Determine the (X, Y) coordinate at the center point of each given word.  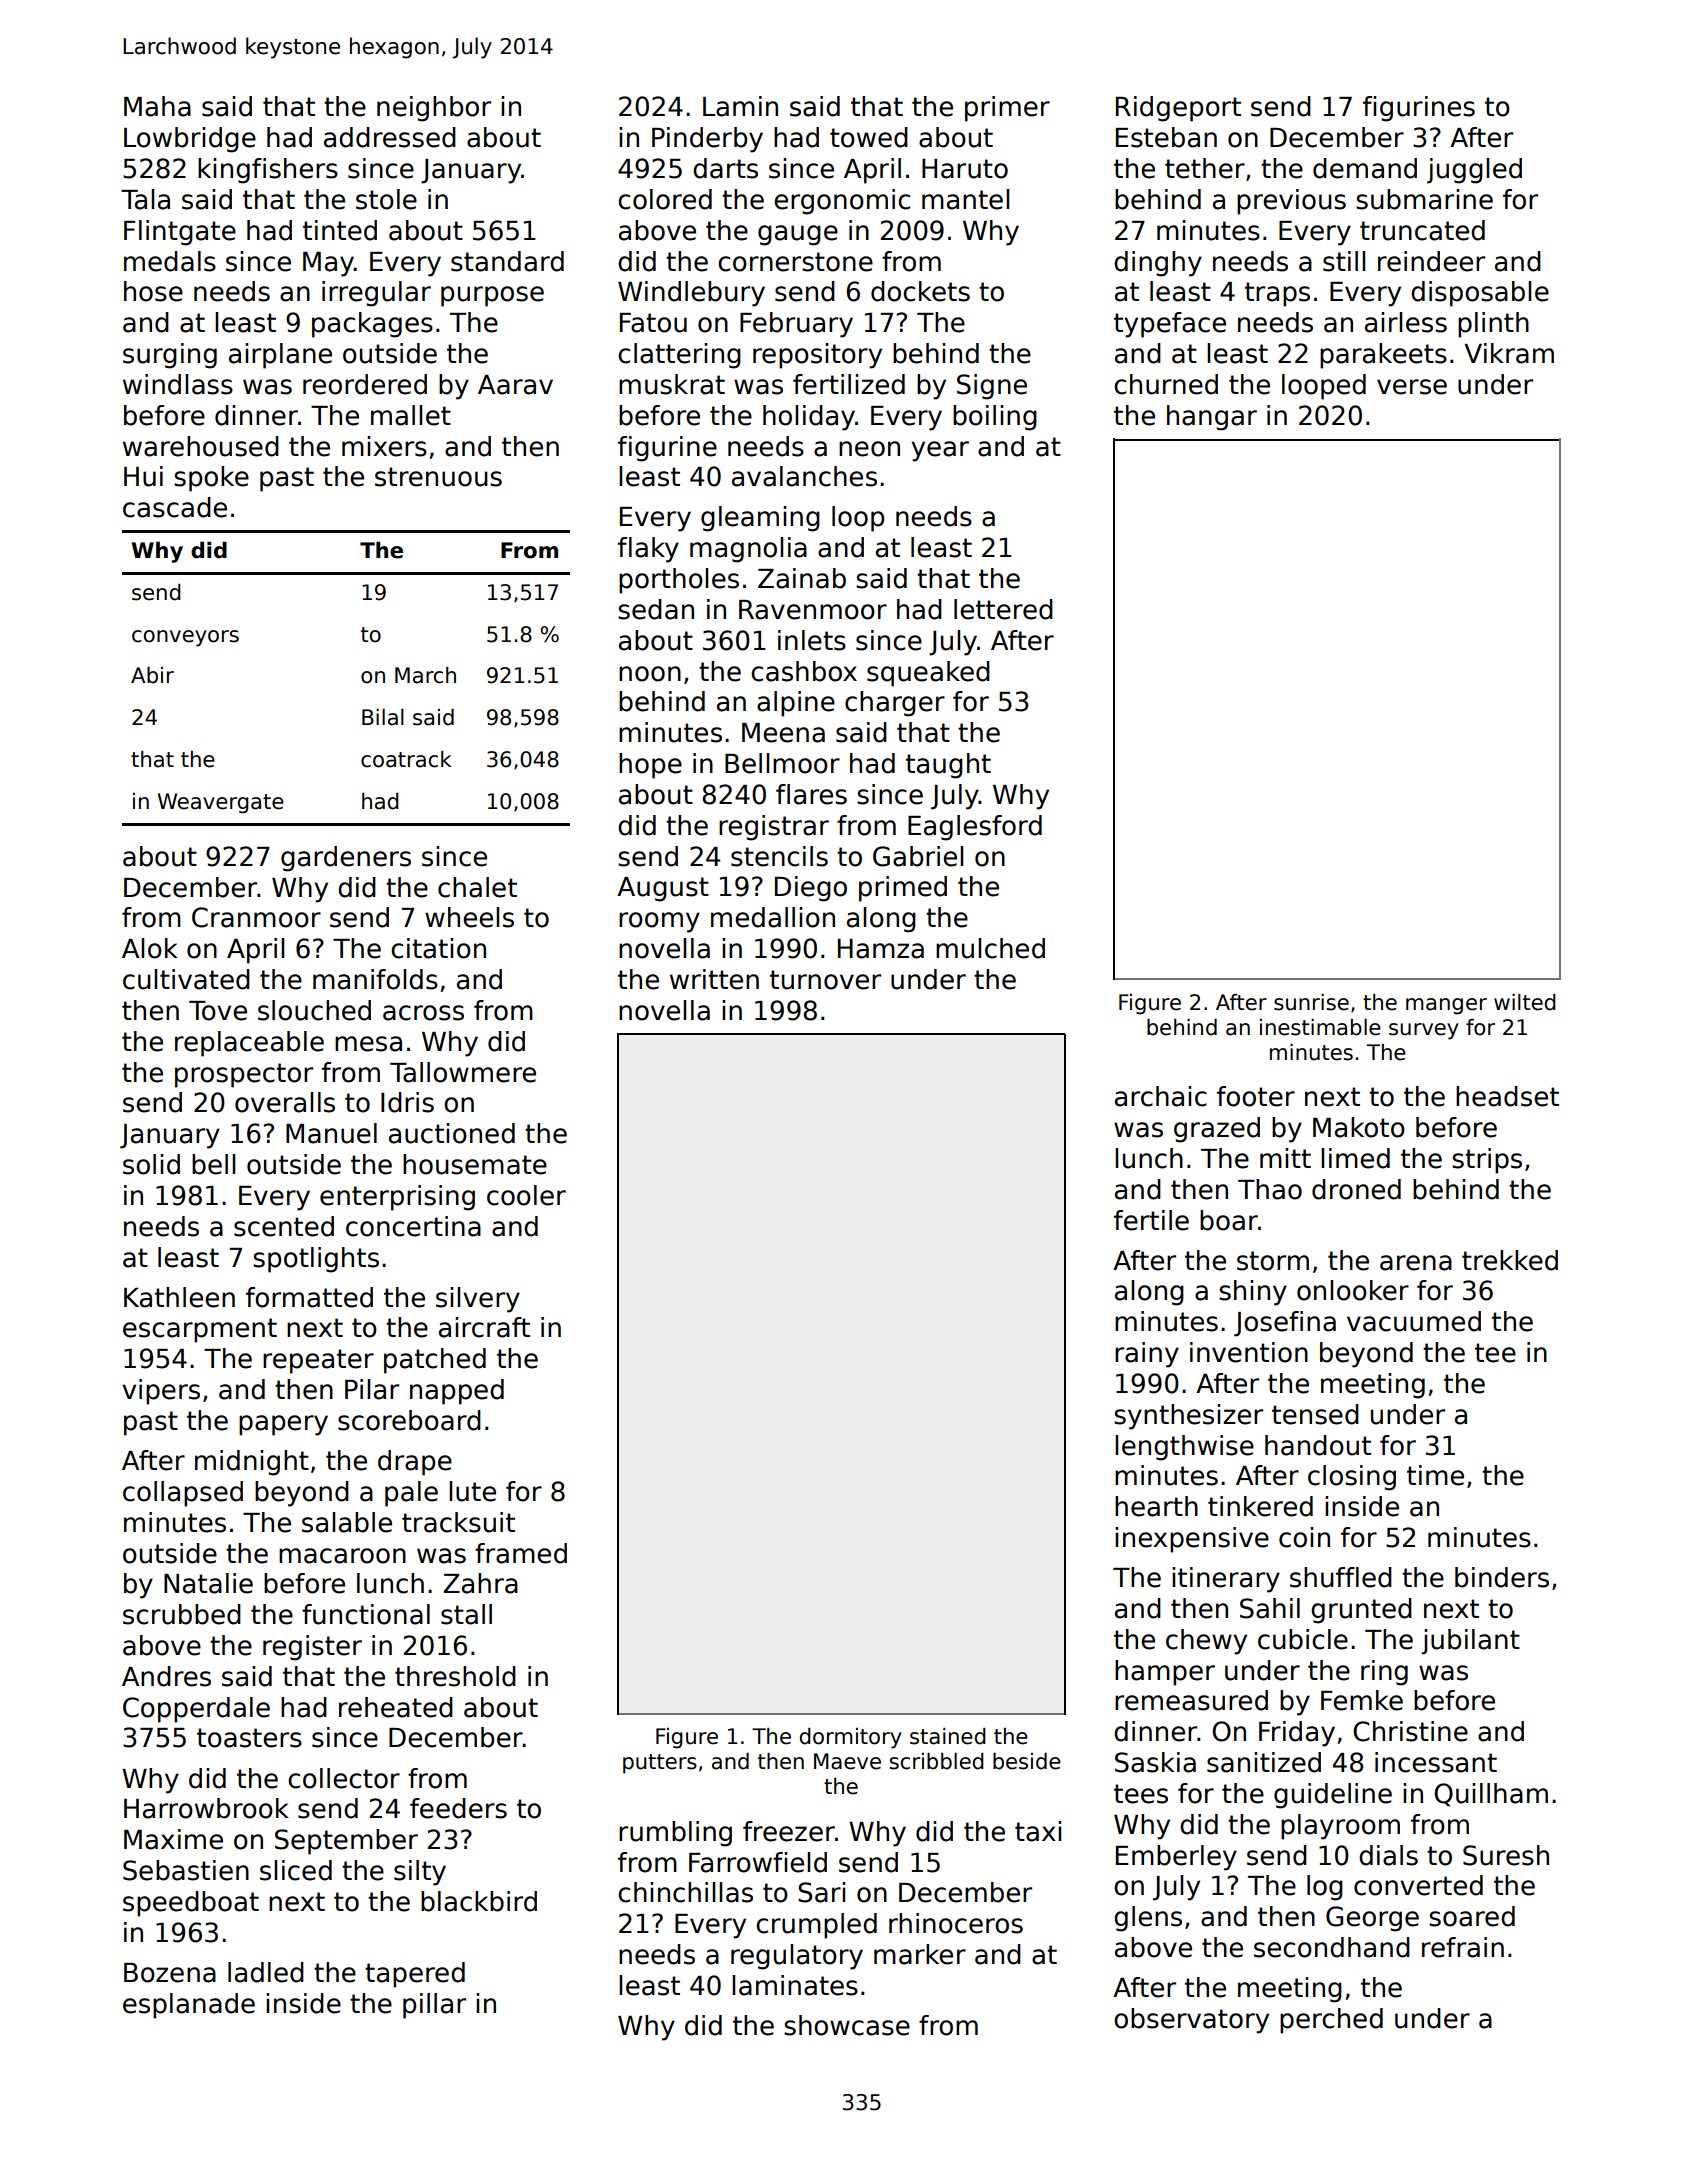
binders (1502, 1577)
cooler (526, 1195)
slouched (314, 1010)
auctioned (452, 1133)
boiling (995, 418)
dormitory (851, 1738)
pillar (434, 2006)
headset (1507, 1096)
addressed (390, 137)
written (714, 979)
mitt (1285, 1158)
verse (1412, 387)
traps (1277, 294)
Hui (143, 476)
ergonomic (842, 202)
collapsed (183, 1494)
